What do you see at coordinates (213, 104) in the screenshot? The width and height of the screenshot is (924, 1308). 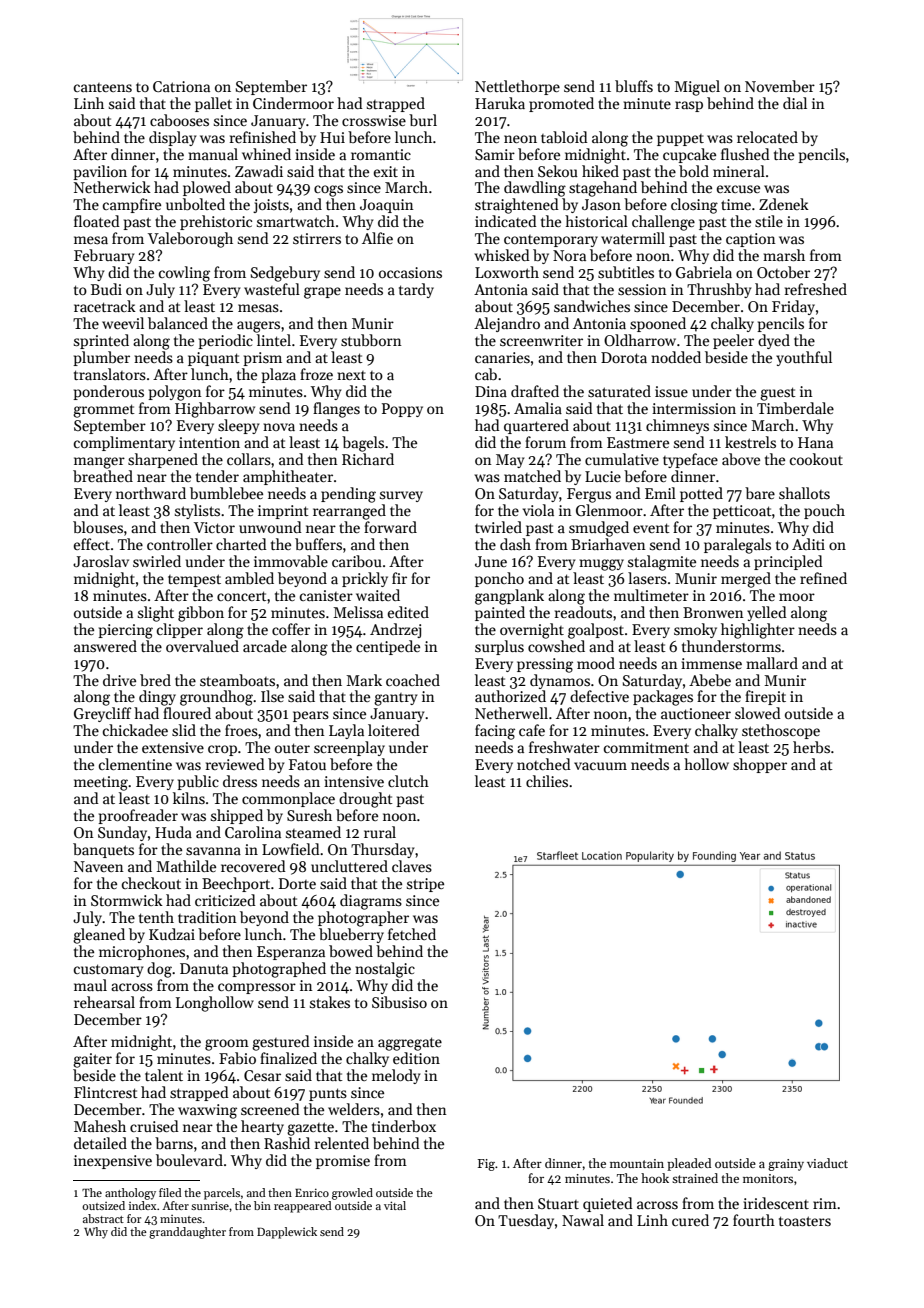 I see `pallet` at bounding box center [213, 104].
